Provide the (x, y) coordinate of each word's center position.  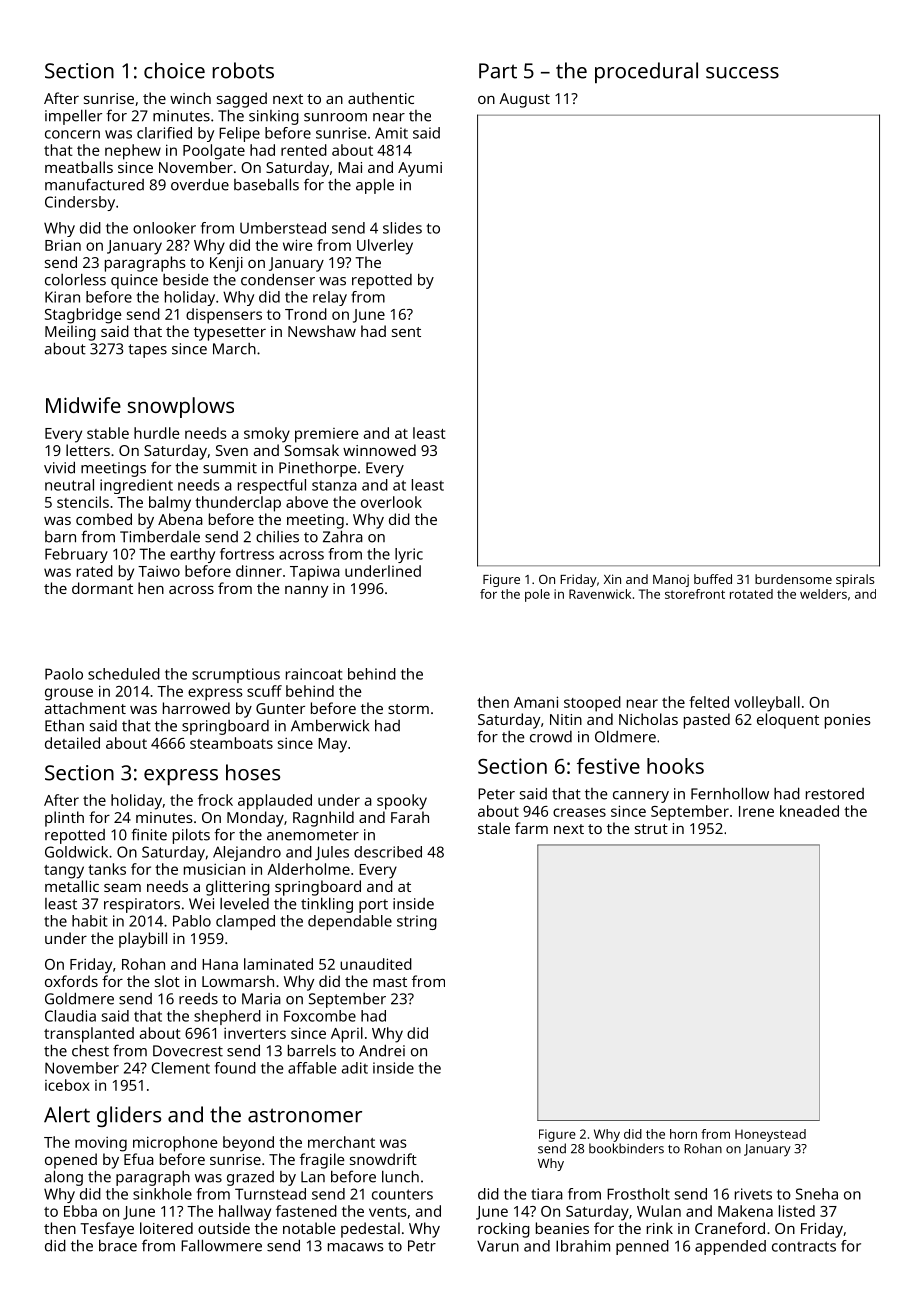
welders (823, 594)
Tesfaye (107, 1230)
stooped (592, 704)
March (234, 349)
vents (388, 1212)
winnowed (379, 450)
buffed (713, 579)
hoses (253, 772)
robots (243, 70)
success (742, 73)
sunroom (335, 117)
